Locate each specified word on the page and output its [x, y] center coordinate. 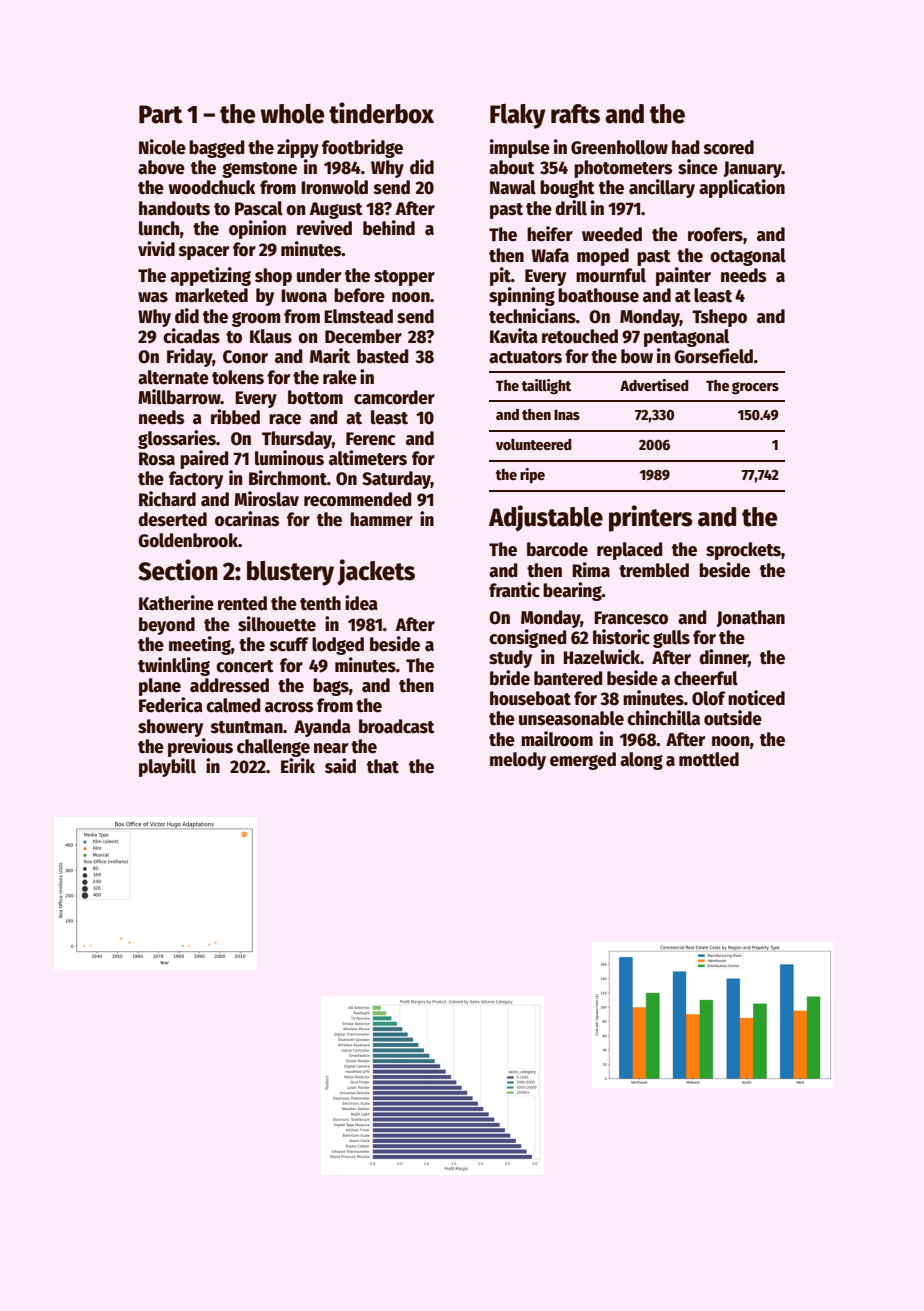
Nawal [513, 187]
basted [383, 356]
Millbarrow [179, 397]
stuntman [247, 727]
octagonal [748, 257]
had [686, 147]
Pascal [259, 208]
